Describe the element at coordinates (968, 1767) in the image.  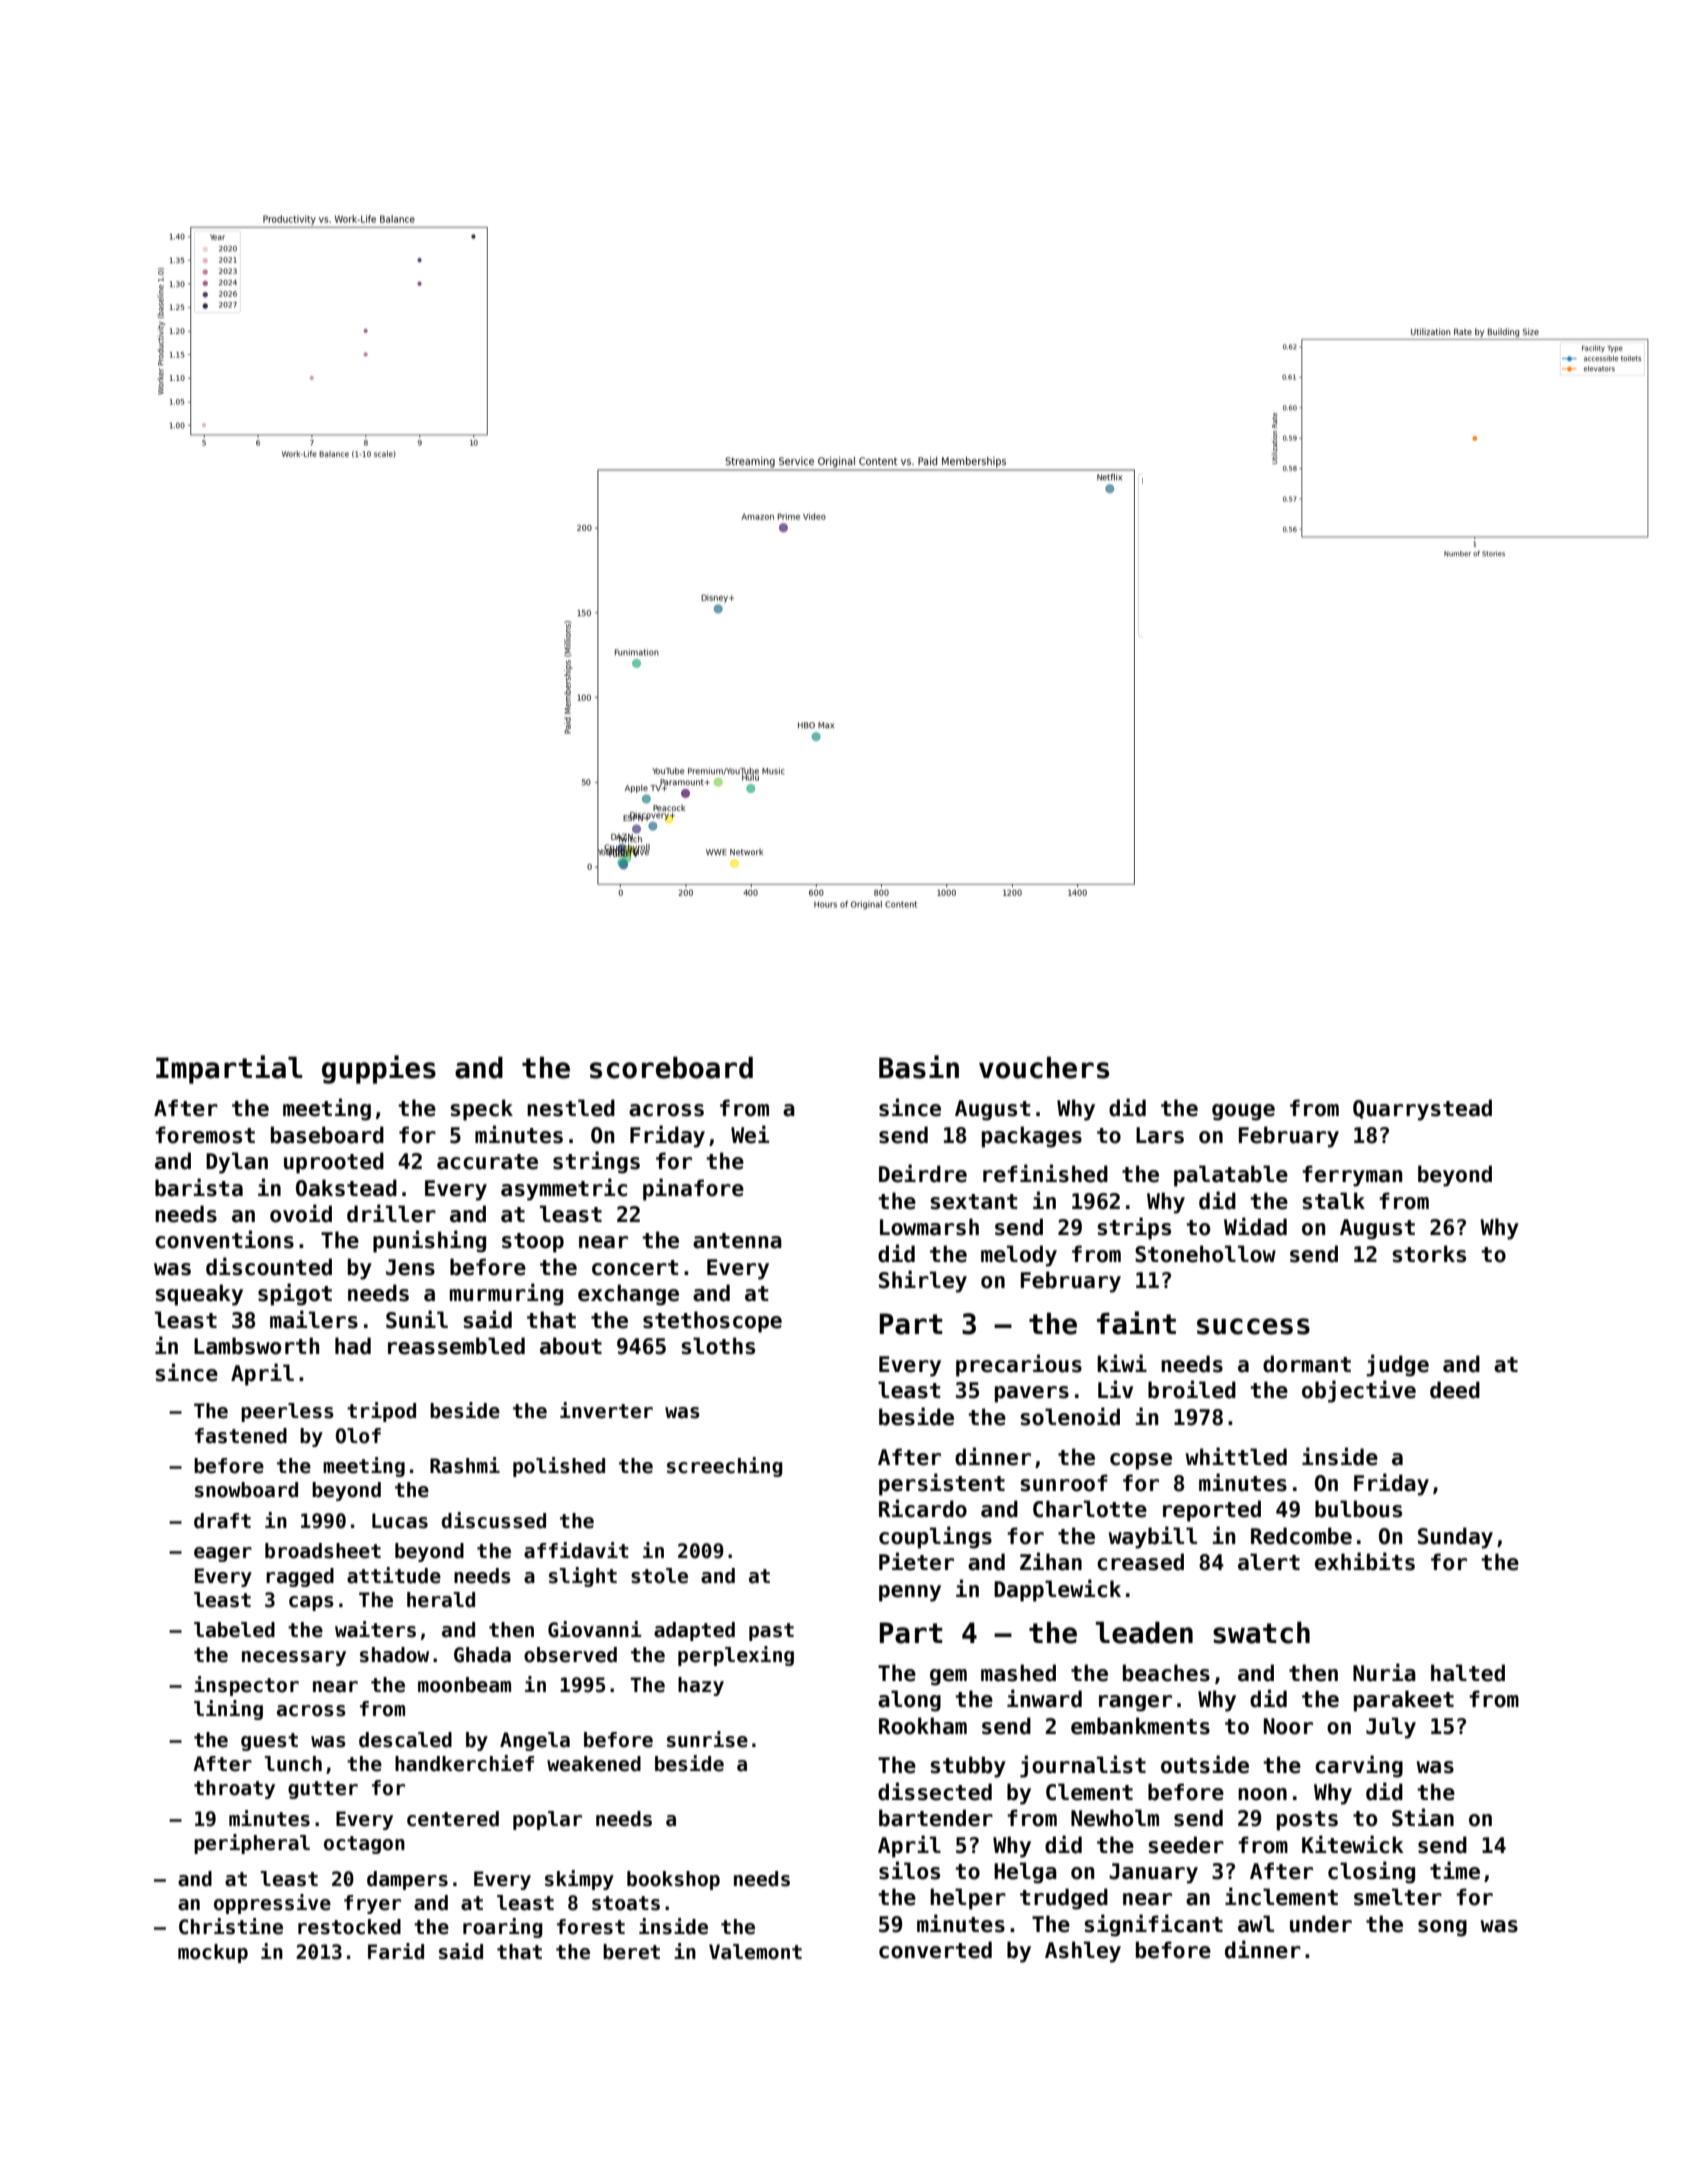
I see `stubby` at that location.
